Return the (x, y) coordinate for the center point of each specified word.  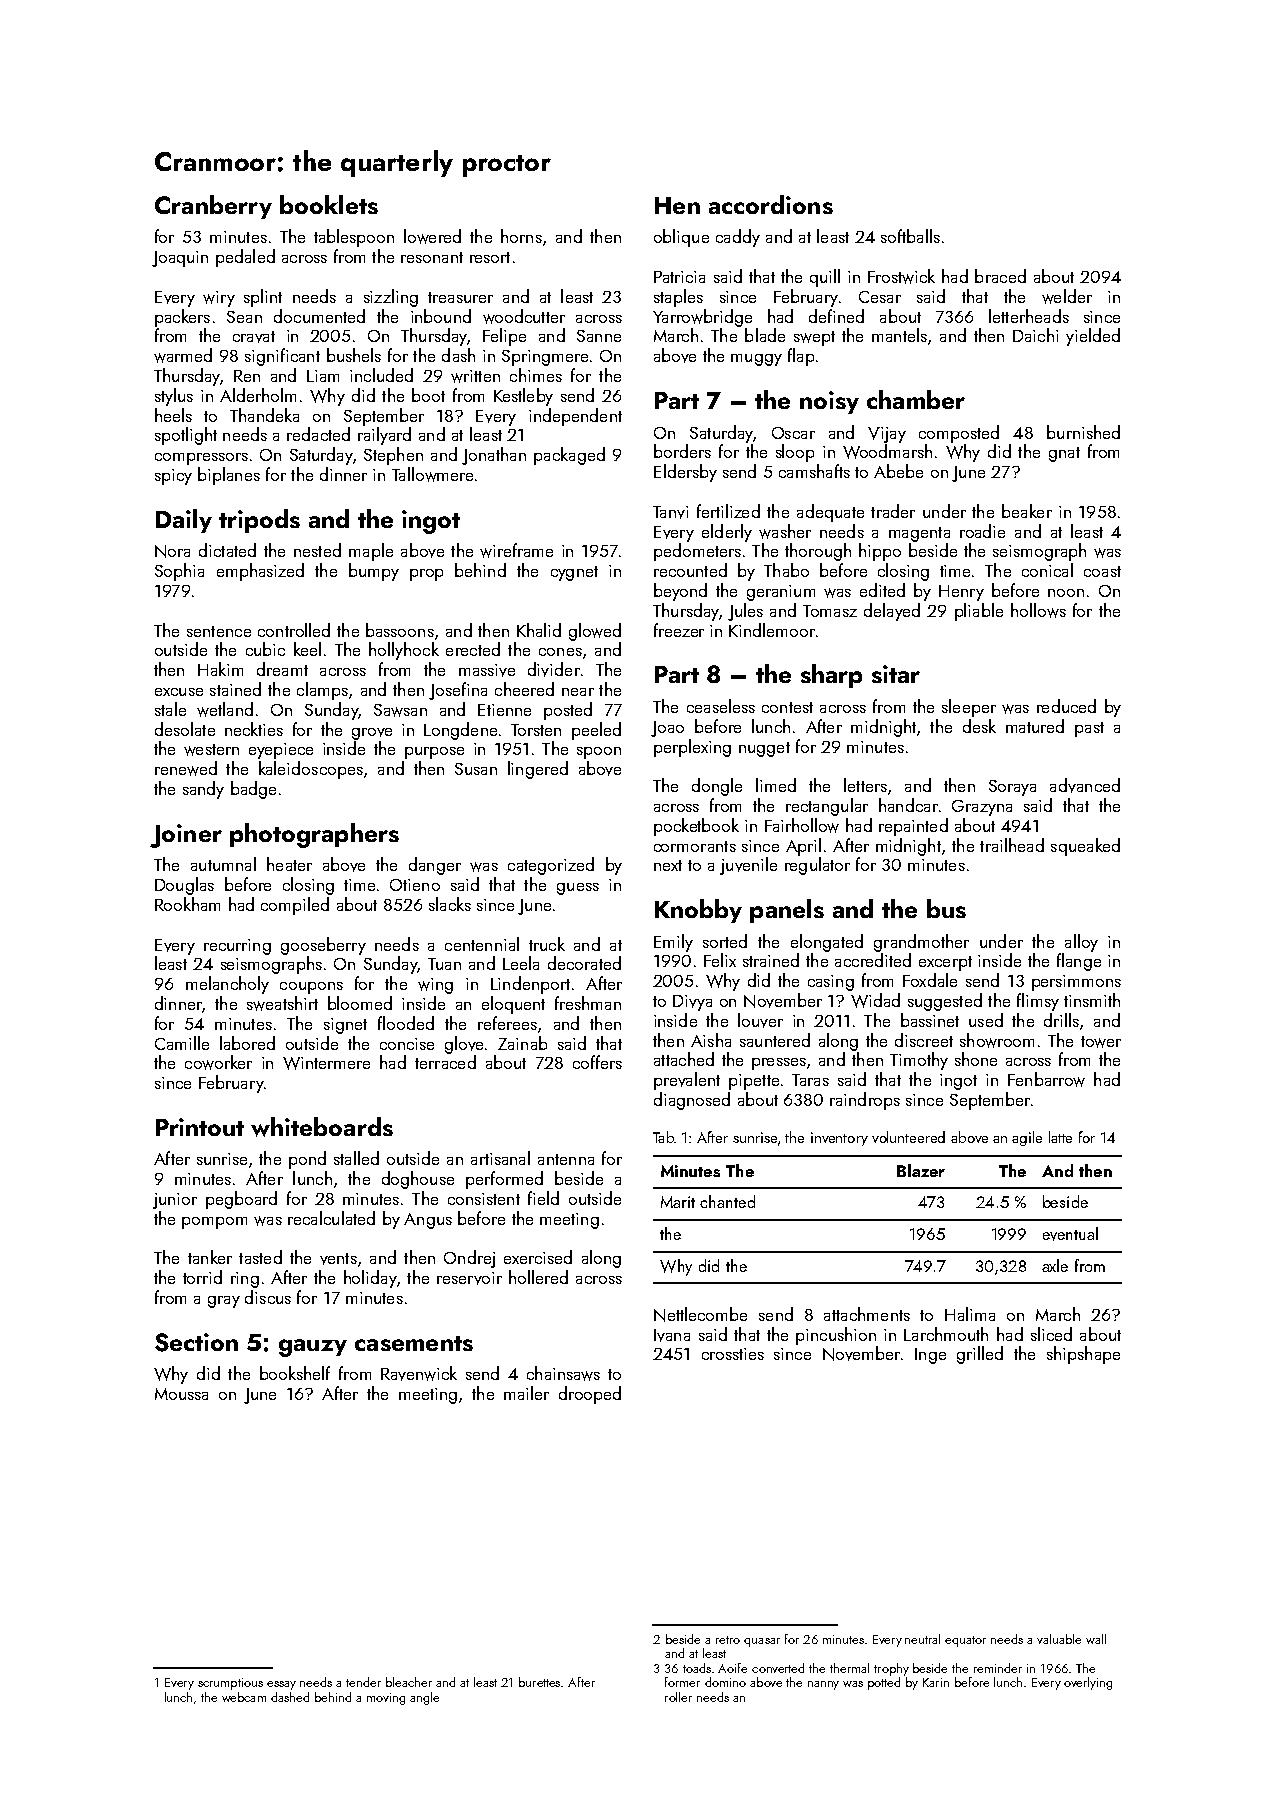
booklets (329, 204)
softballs (910, 236)
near (578, 692)
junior (175, 1201)
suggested (945, 1002)
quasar (762, 1642)
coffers (597, 1062)
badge (253, 790)
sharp (831, 676)
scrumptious (230, 1684)
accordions (771, 204)
